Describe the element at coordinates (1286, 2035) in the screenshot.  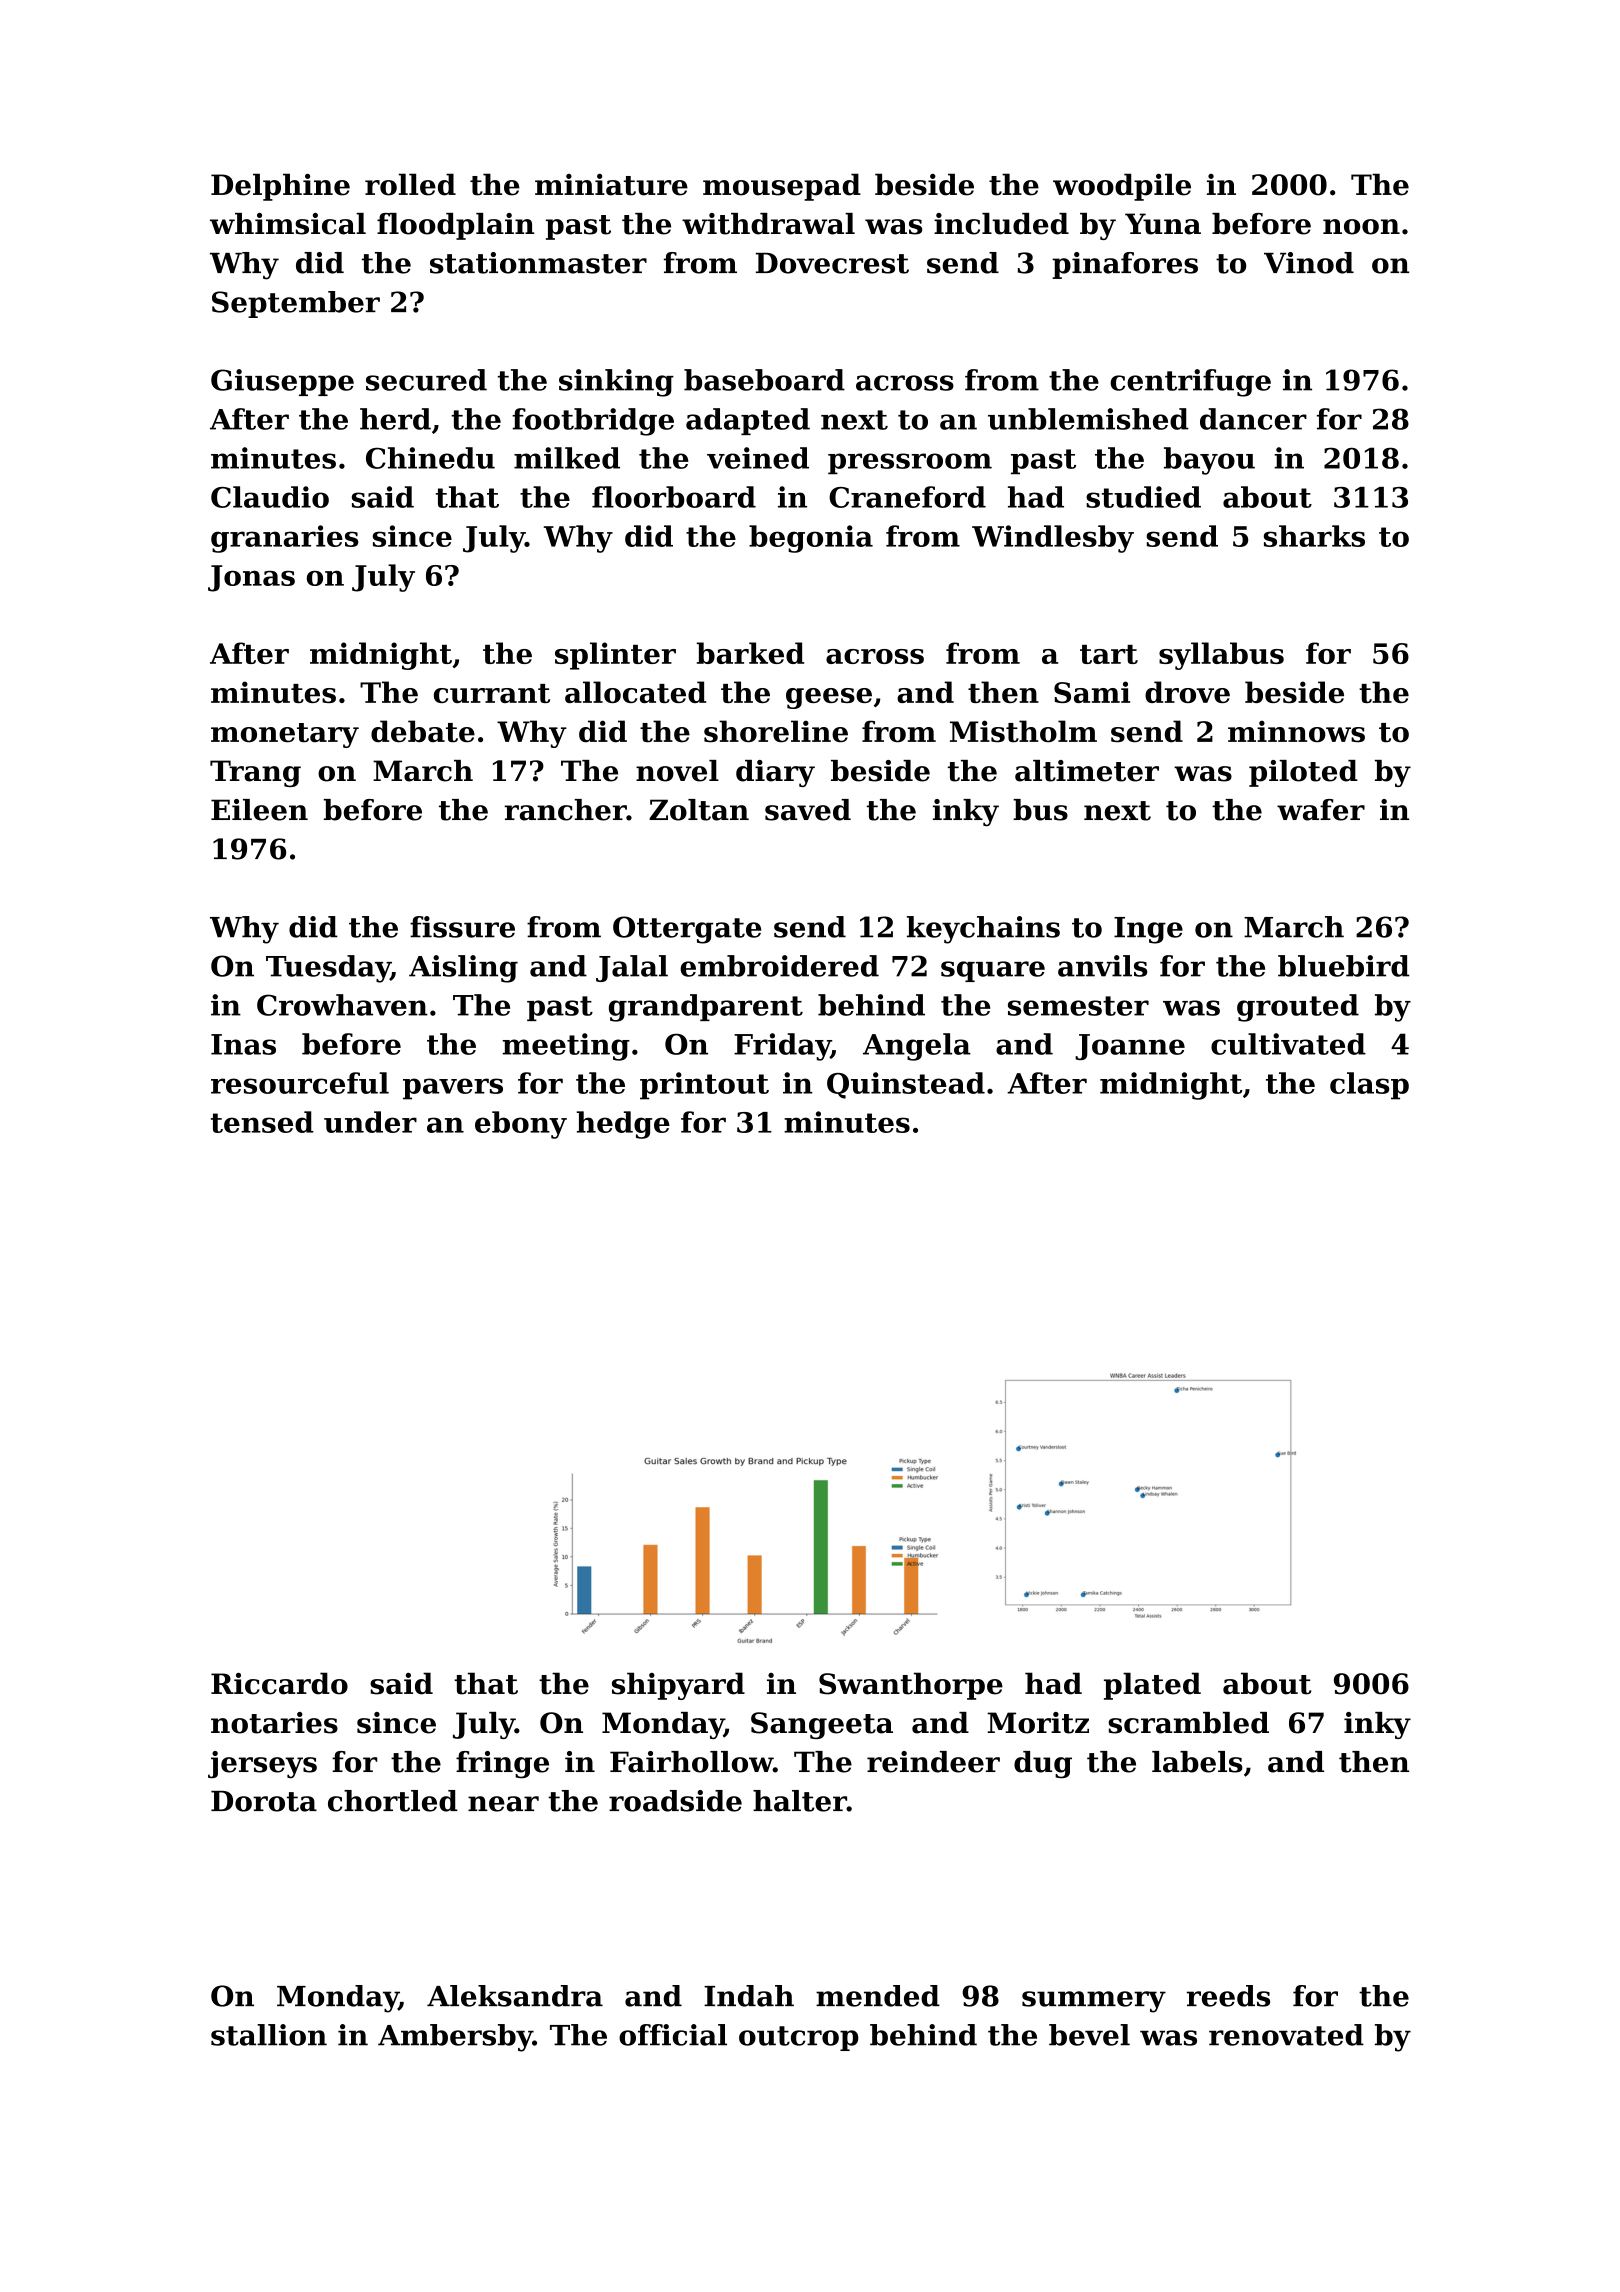
I see `renovated` at that location.
